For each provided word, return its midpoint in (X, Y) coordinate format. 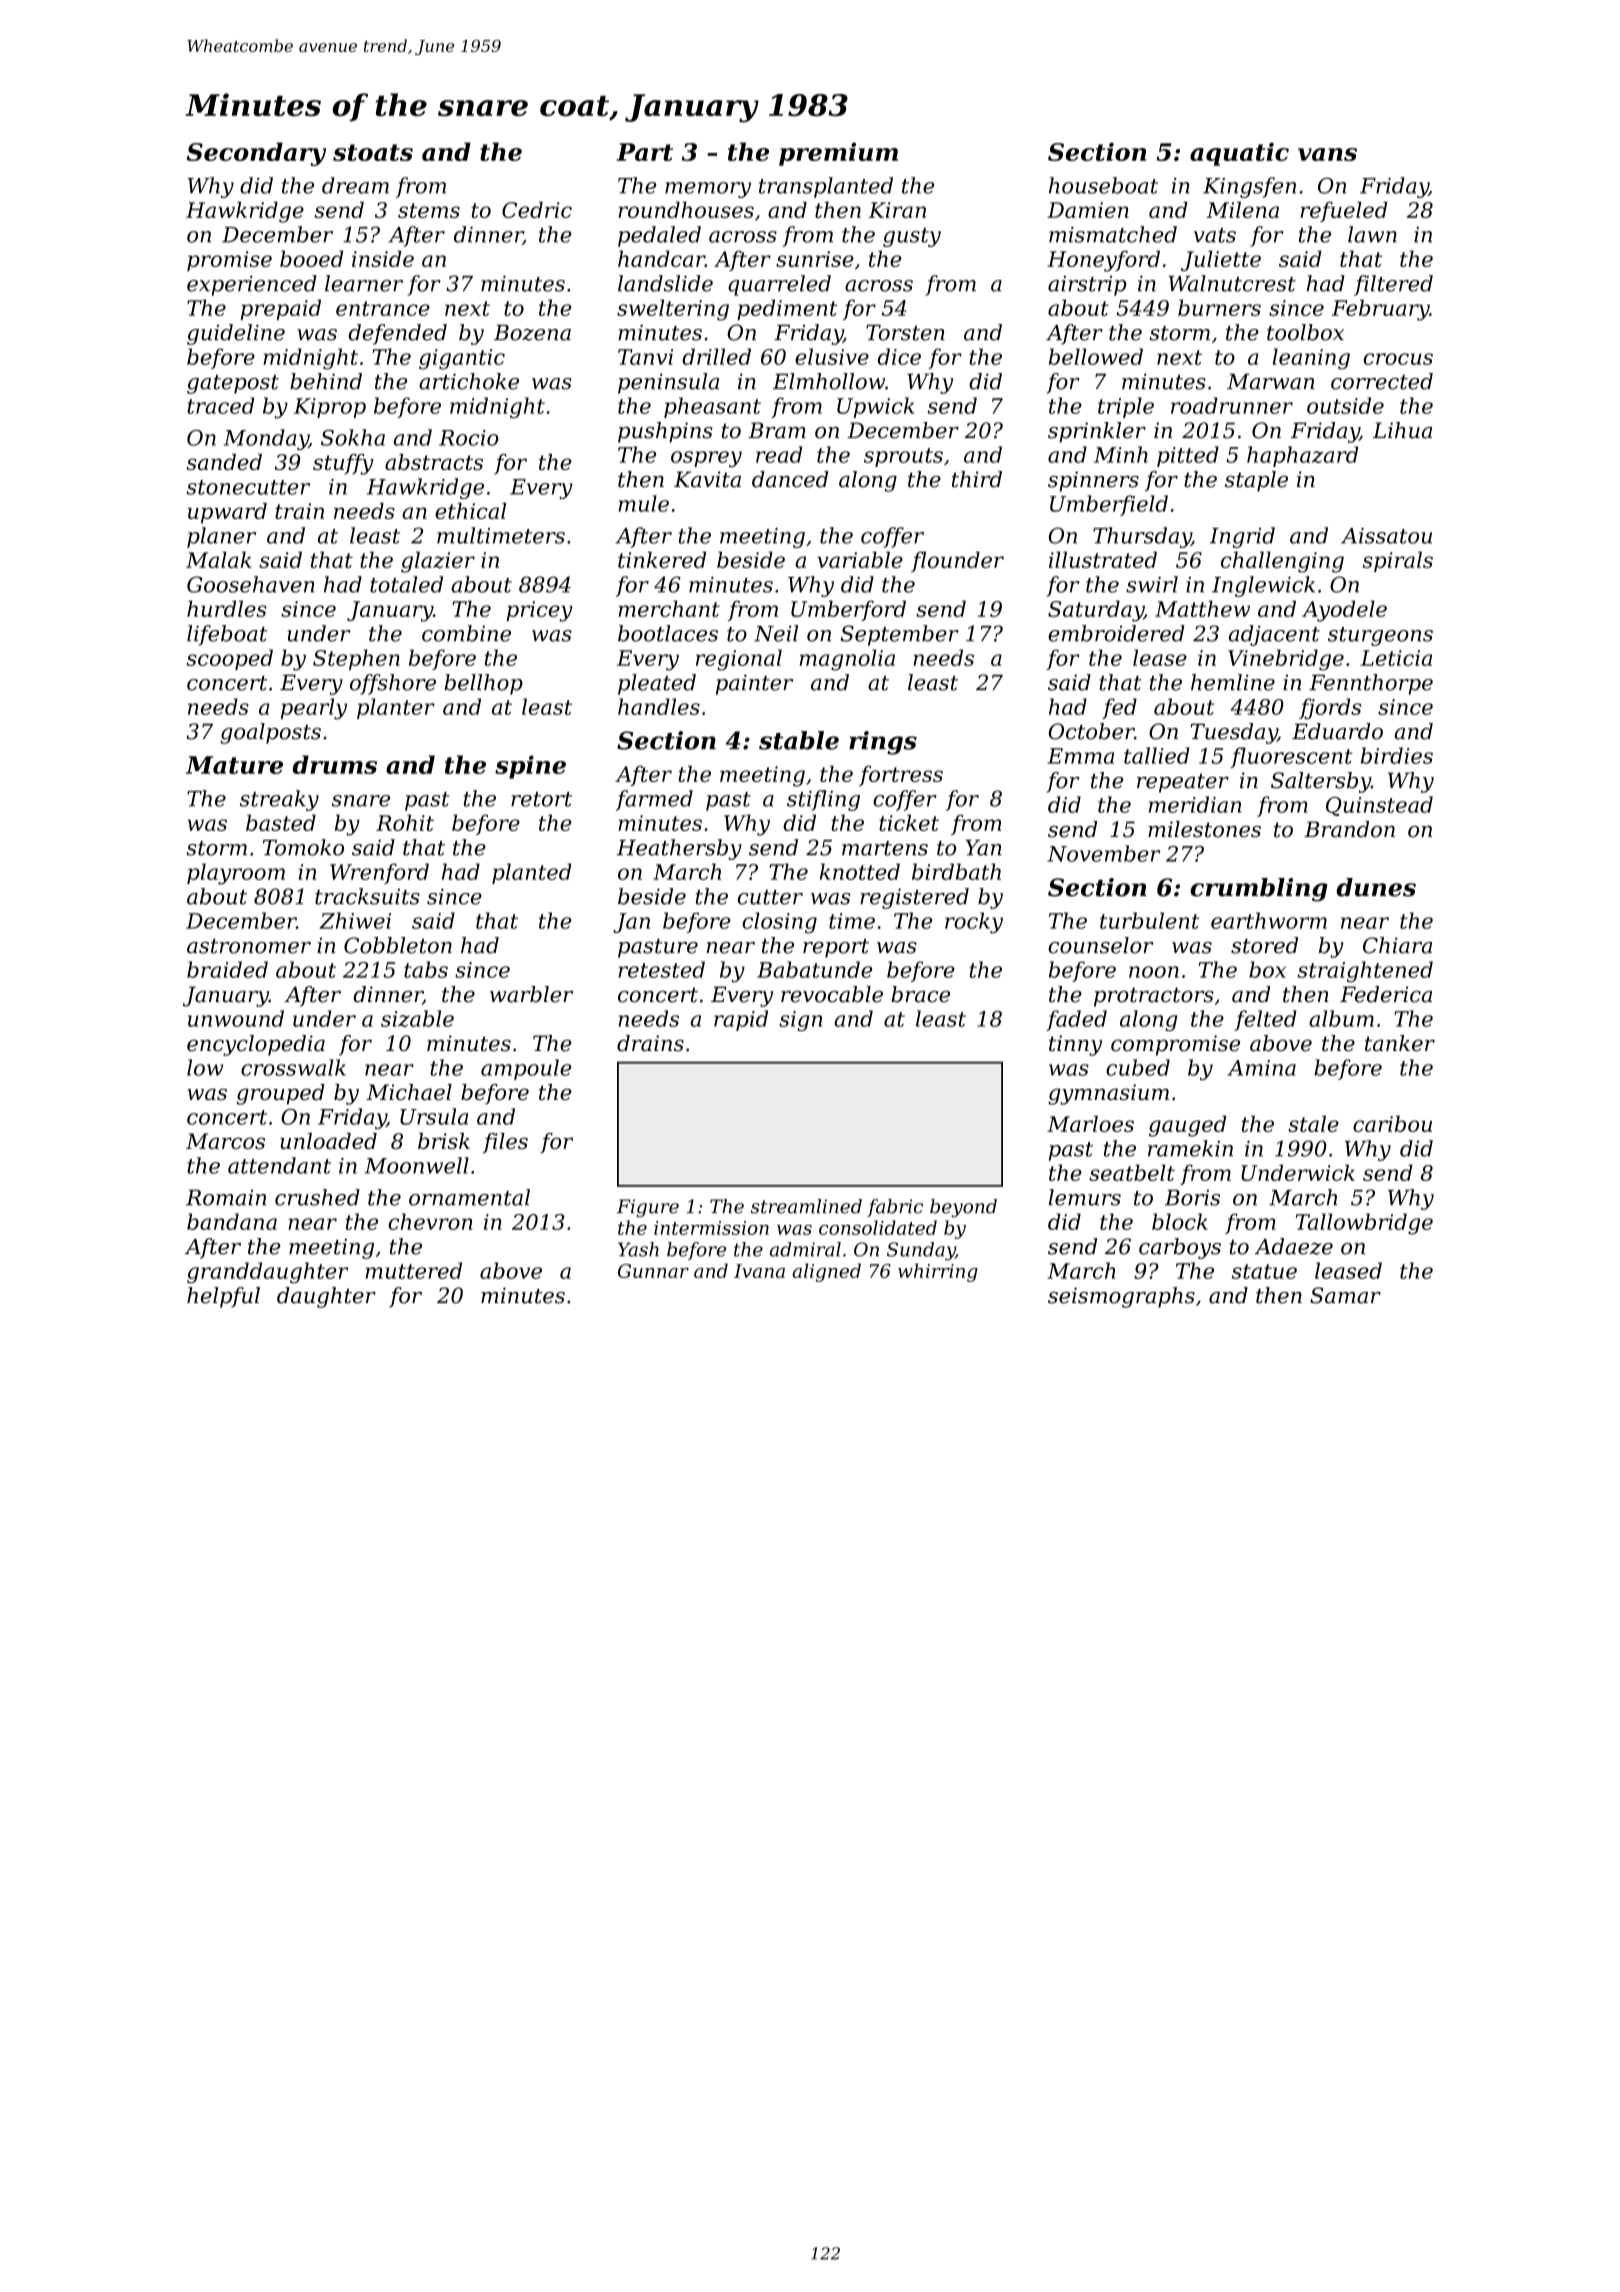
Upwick (875, 407)
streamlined (806, 1206)
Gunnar (653, 1271)
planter (396, 708)
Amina (1261, 1068)
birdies (1397, 755)
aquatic (1239, 154)
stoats (373, 152)
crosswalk (293, 1067)
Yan (983, 848)
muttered (414, 1270)
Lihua (1402, 430)
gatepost (233, 384)
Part (644, 152)
